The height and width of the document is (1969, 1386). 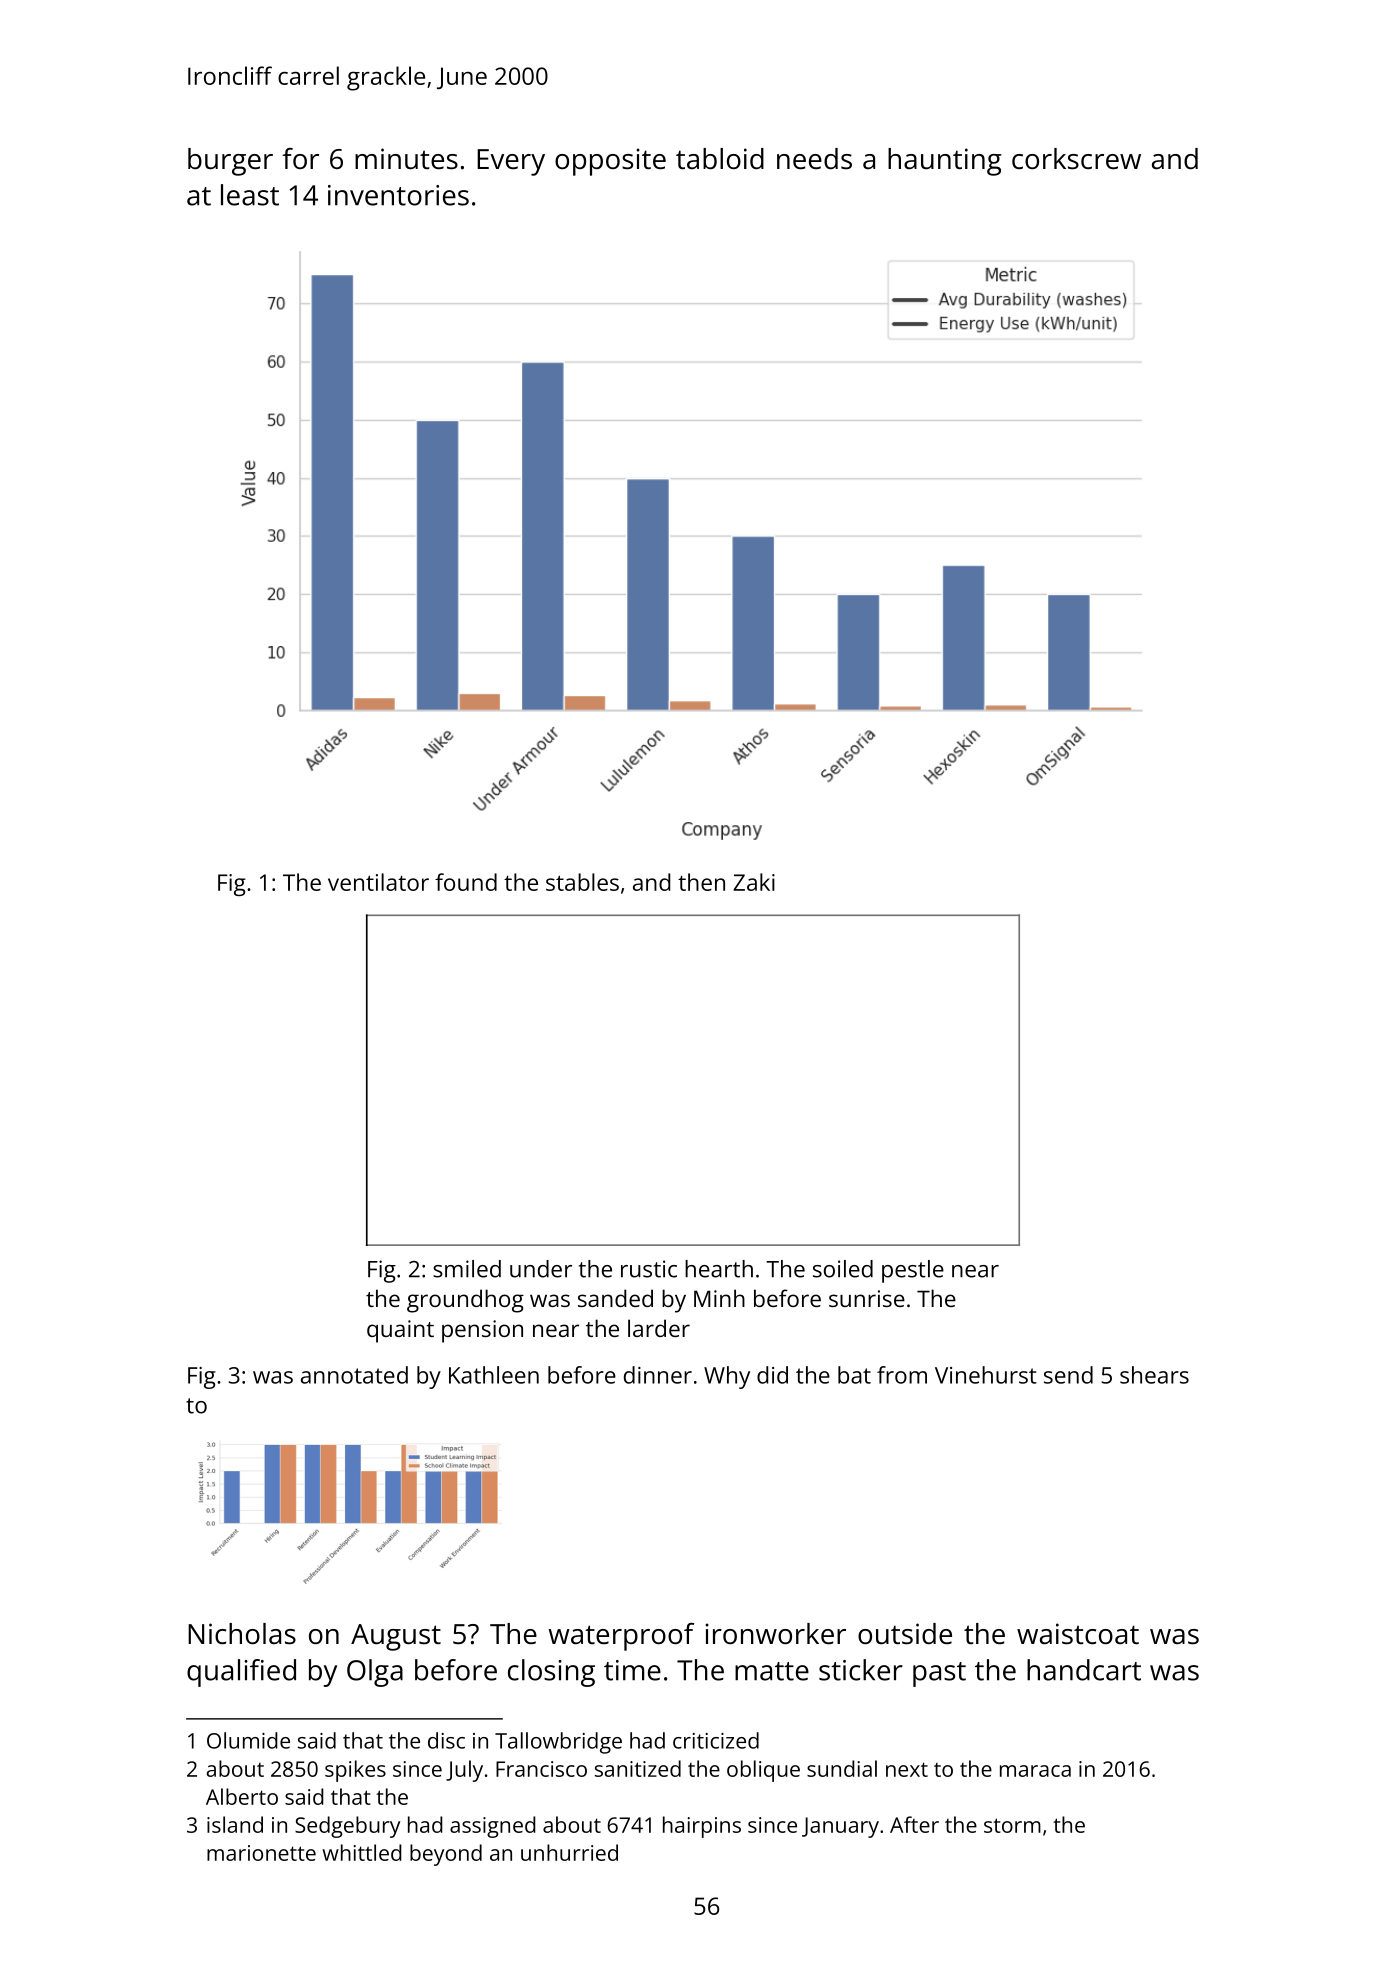 What do you see at coordinates (378, 882) in the document?
I see `ventilator` at bounding box center [378, 882].
